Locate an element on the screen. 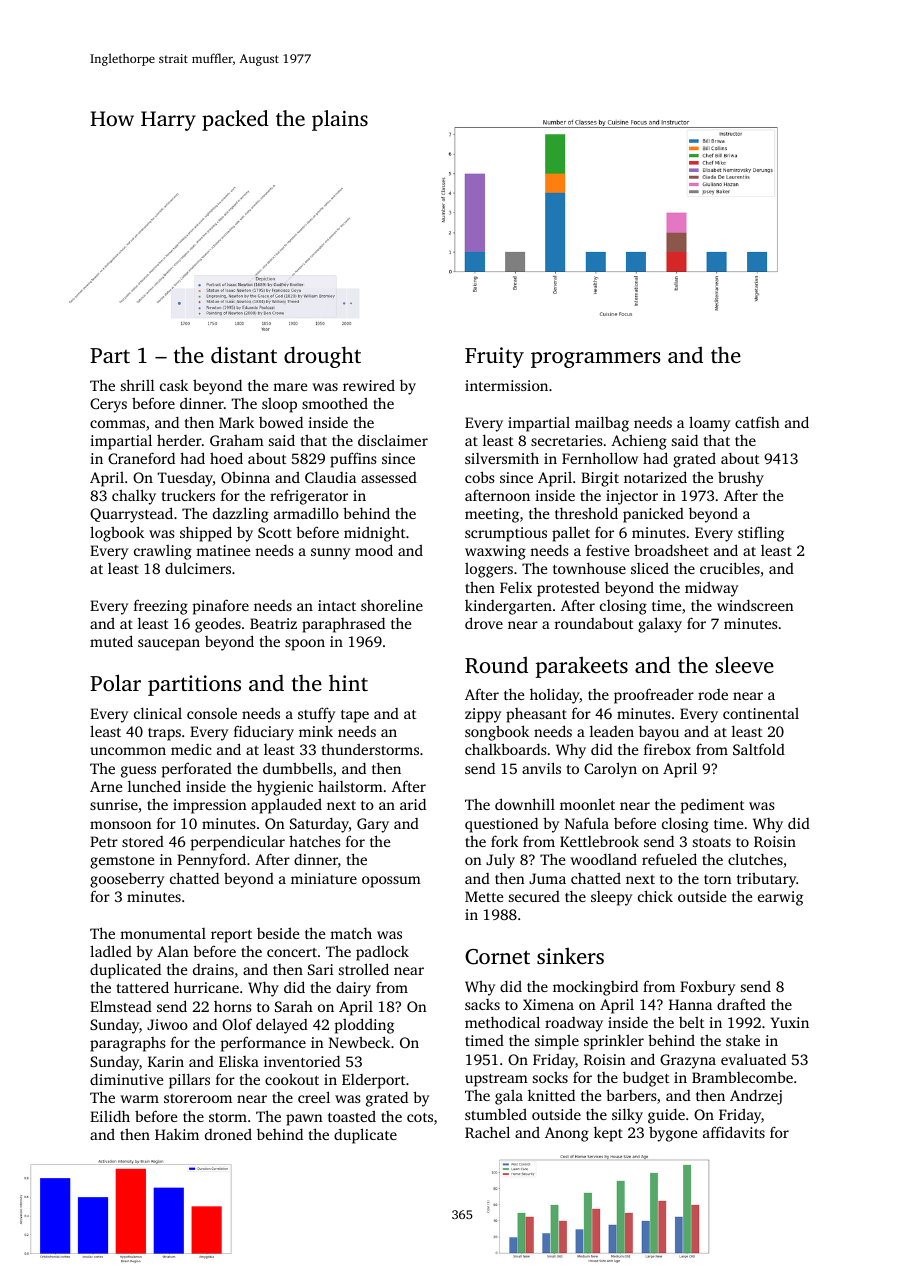 The image size is (903, 1283). loamy is located at coordinates (709, 424).
